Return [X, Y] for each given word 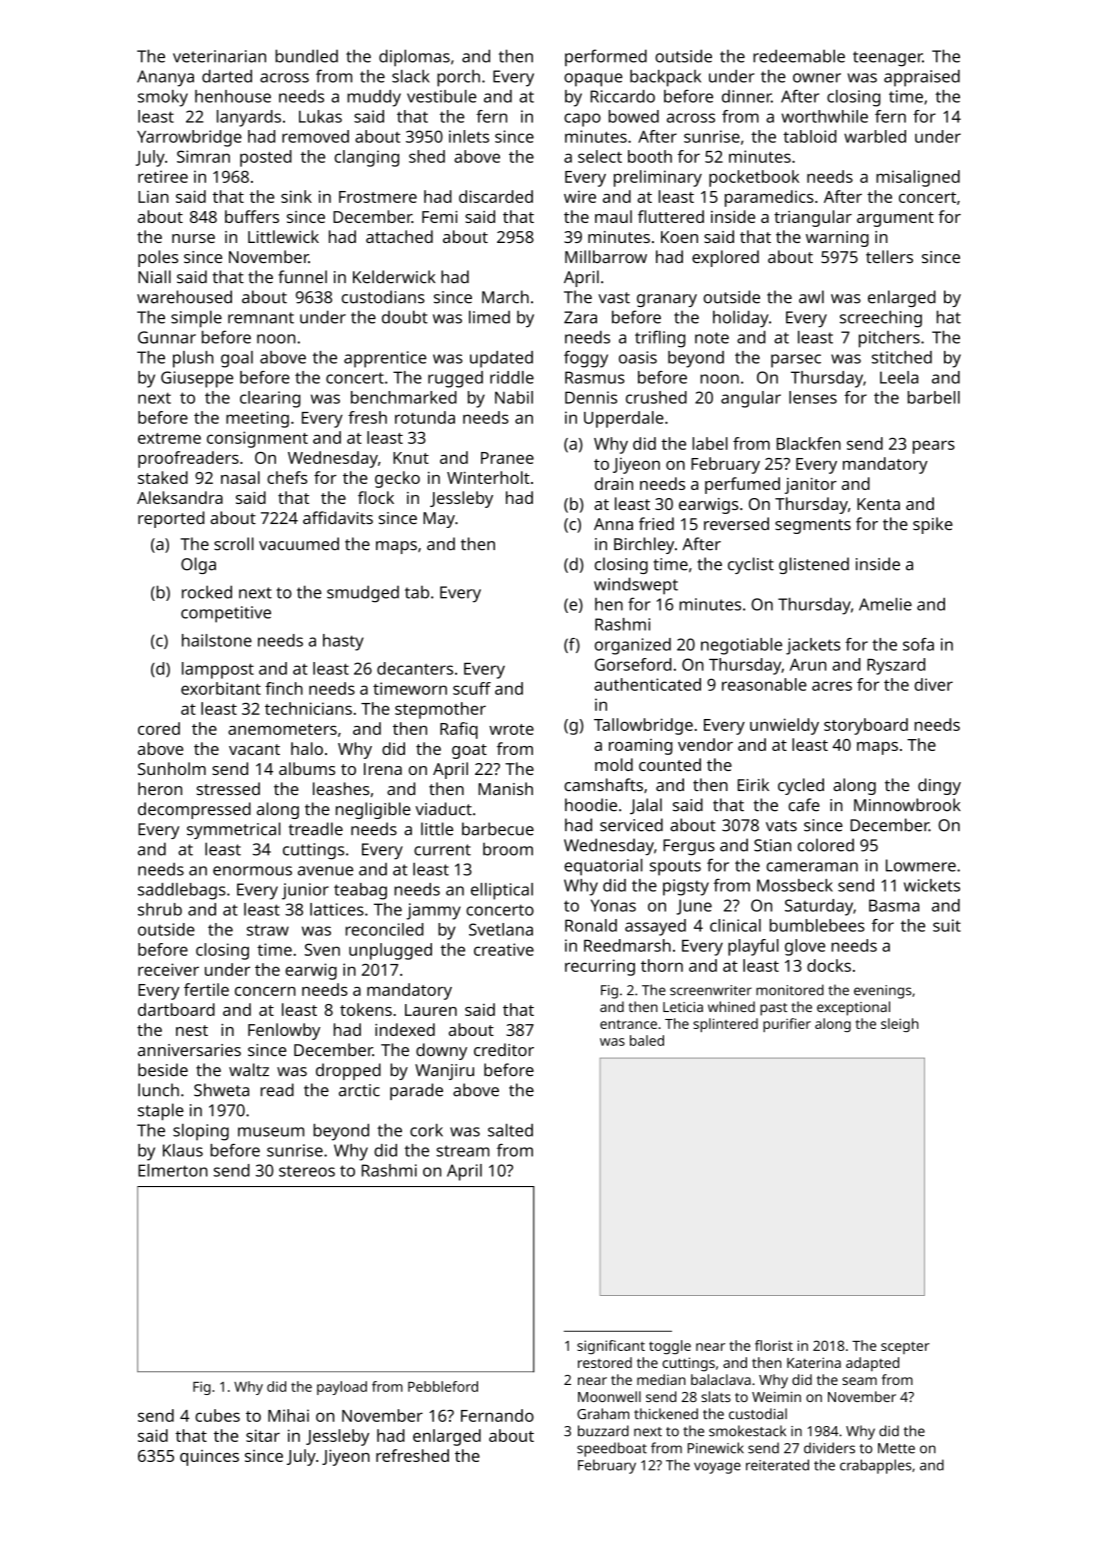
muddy [374, 98]
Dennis [591, 397]
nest [192, 1030]
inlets [469, 136]
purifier [787, 1025]
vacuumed [299, 544]
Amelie [885, 604]
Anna [613, 524]
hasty [343, 642]
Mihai [288, 1415]
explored [725, 258]
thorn [662, 965]
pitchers [889, 339]
